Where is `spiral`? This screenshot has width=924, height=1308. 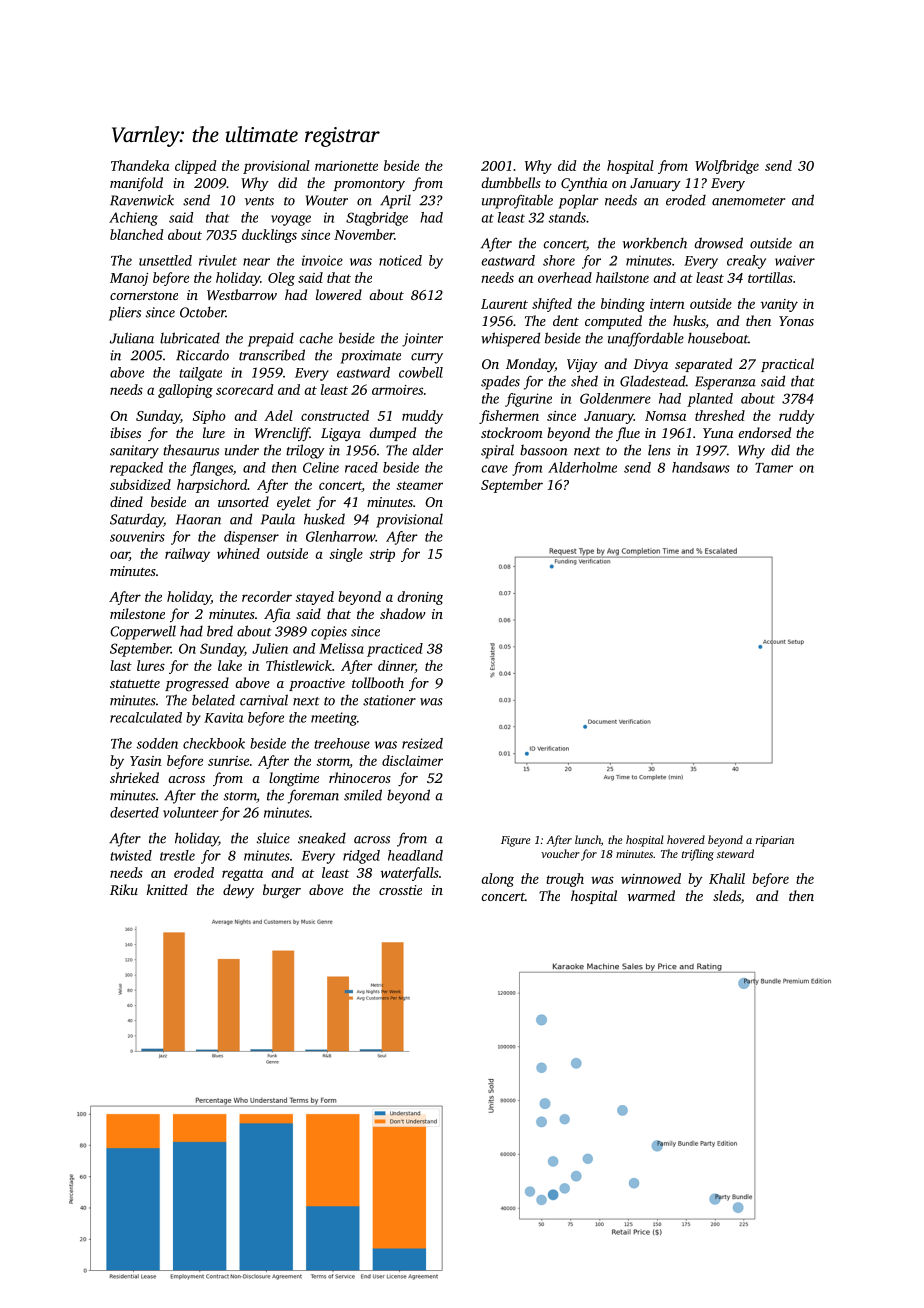
spiral is located at coordinates (497, 451).
